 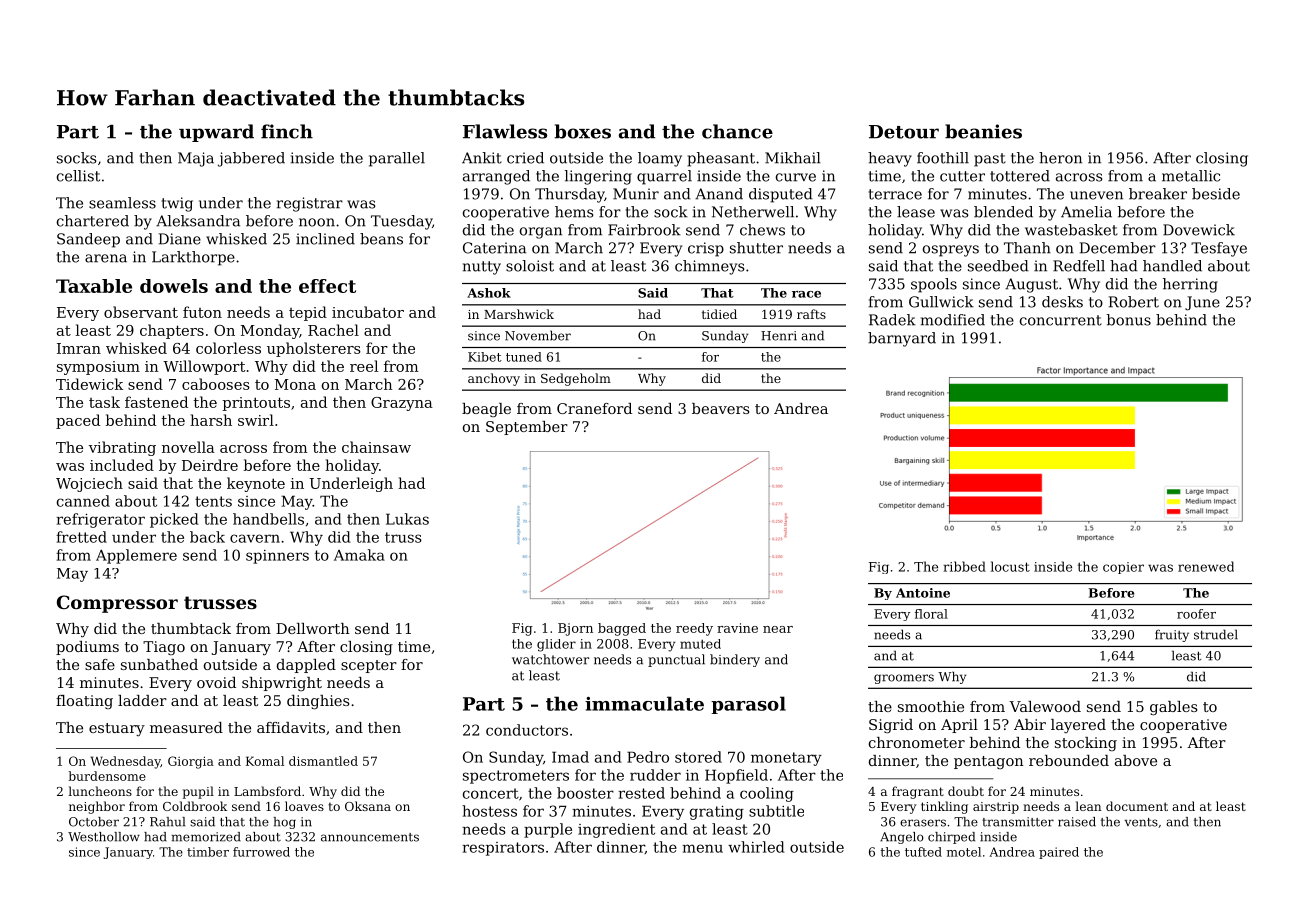 I want to click on renewed, so click(x=1206, y=566).
